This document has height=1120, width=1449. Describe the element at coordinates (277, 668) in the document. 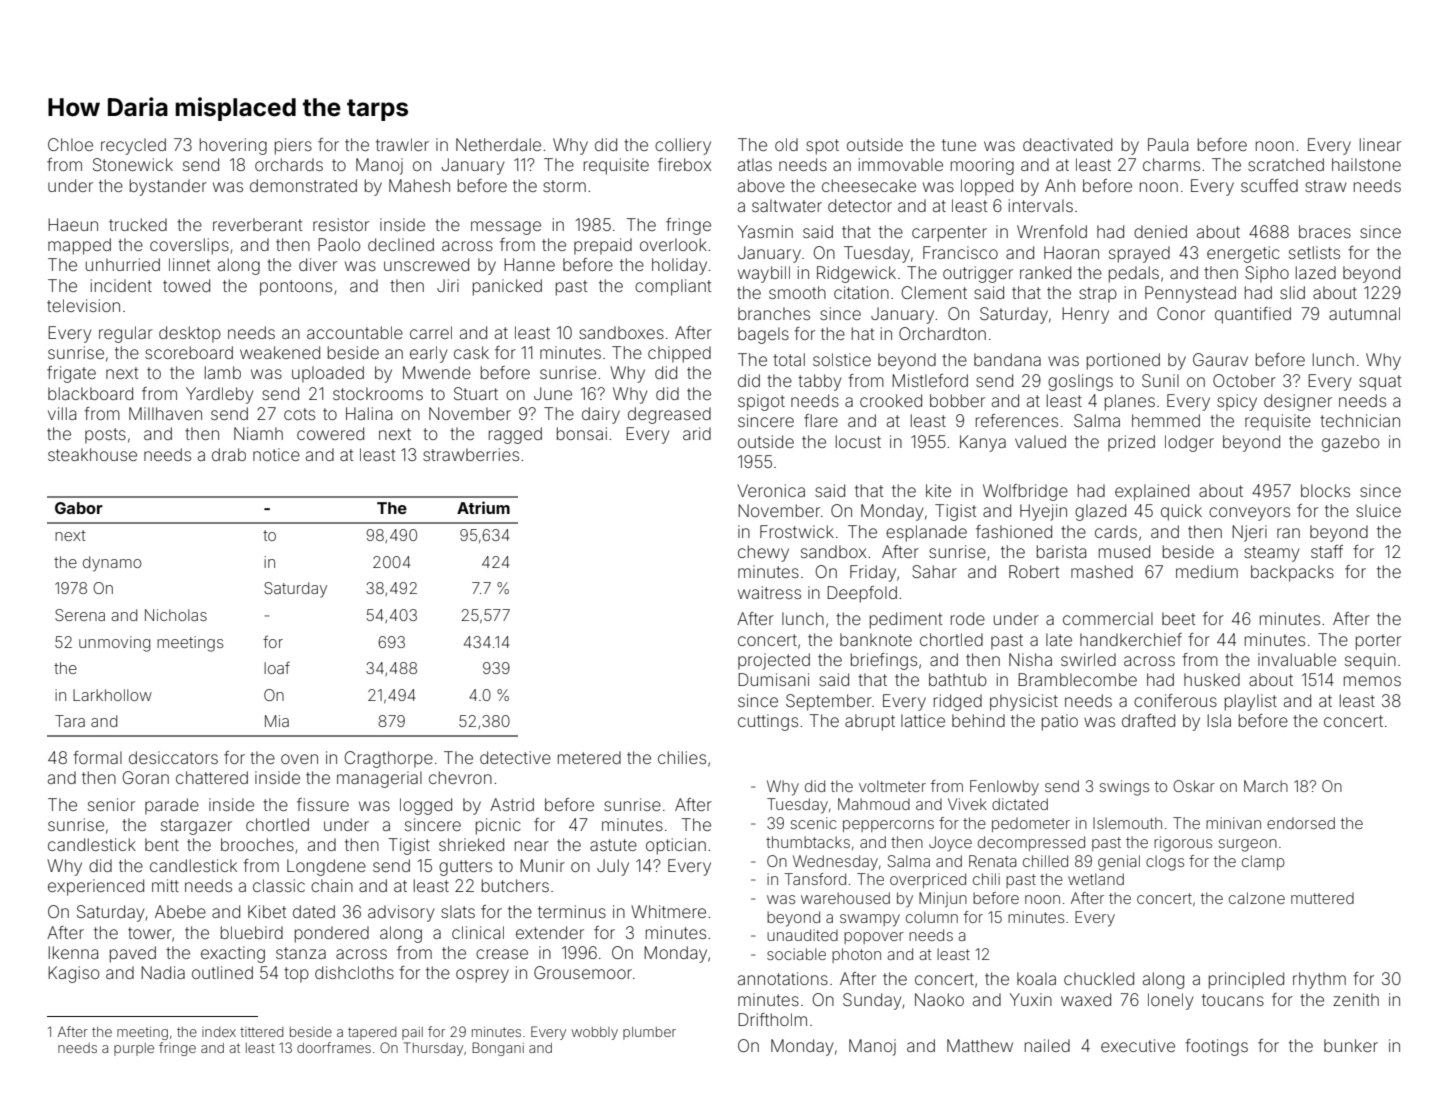

I see `loaf` at that location.
